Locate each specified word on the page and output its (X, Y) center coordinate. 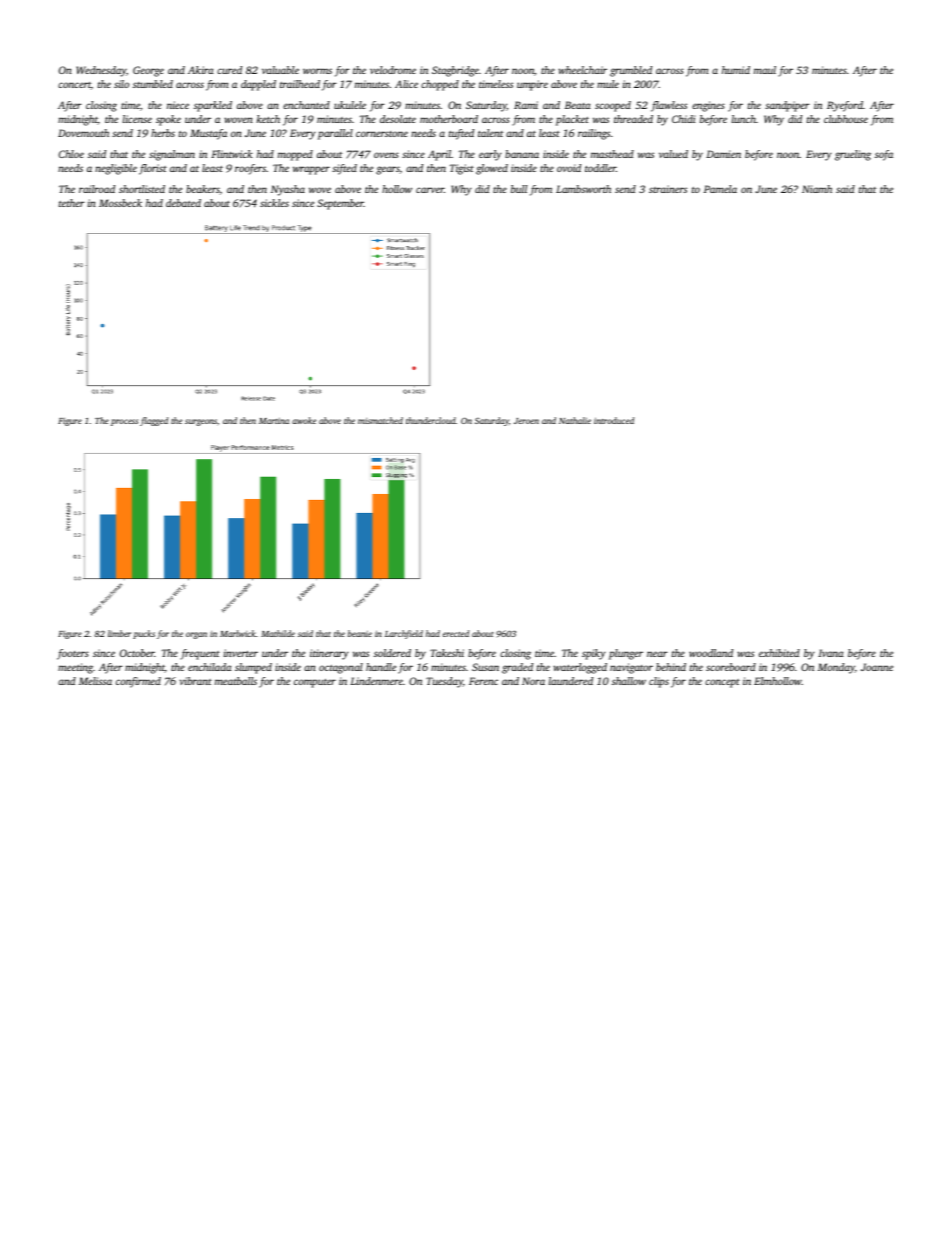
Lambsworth (583, 189)
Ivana (831, 653)
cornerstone (382, 134)
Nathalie (575, 420)
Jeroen (526, 421)
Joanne (877, 667)
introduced (614, 420)
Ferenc (483, 681)
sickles (274, 203)
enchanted (306, 105)
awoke (304, 420)
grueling (853, 155)
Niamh (817, 189)
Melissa (95, 681)
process (124, 422)
